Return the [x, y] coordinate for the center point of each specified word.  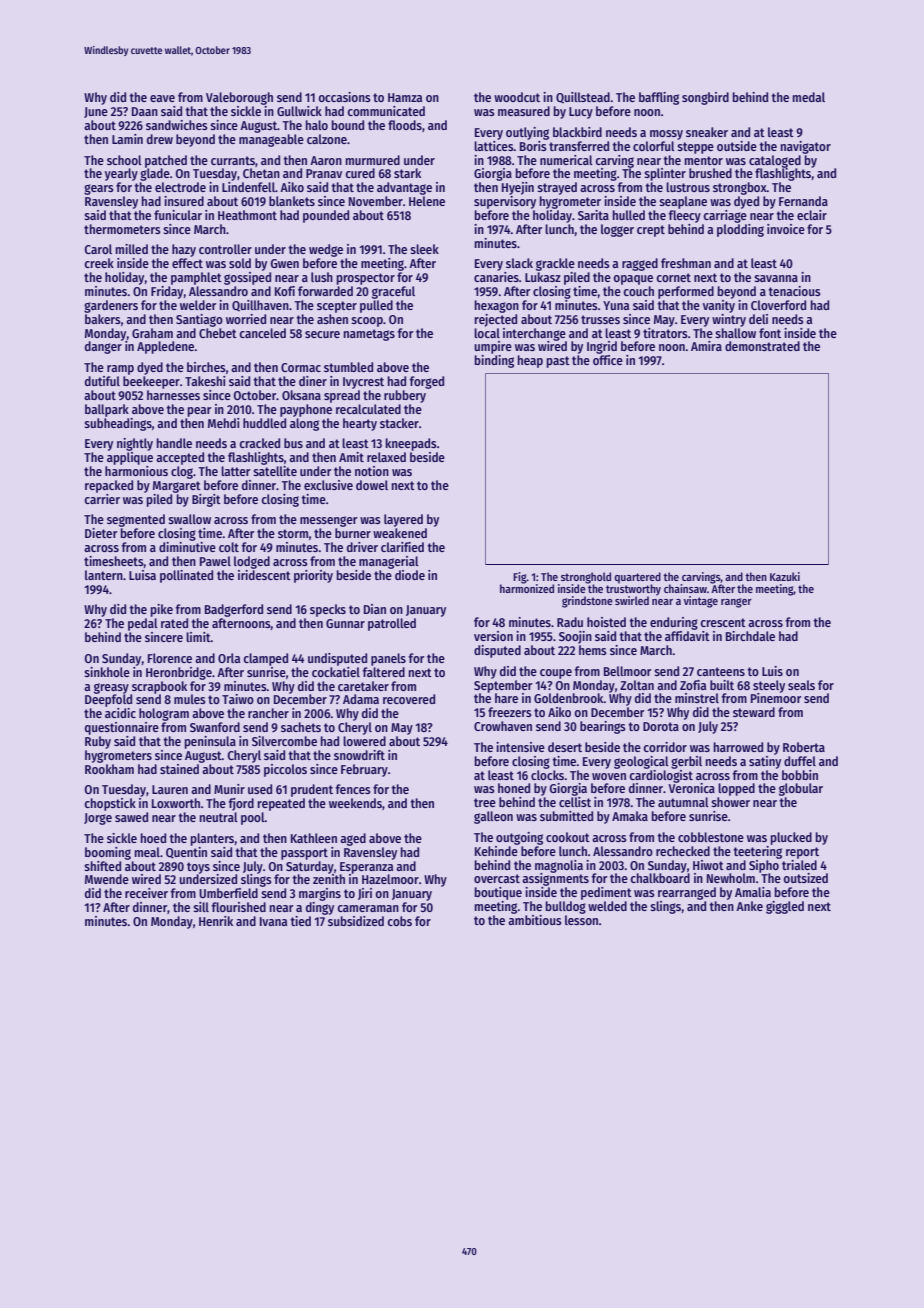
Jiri [365, 894]
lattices [494, 146]
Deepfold [108, 700]
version [493, 636]
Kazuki [785, 576]
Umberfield [228, 893]
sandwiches [177, 125]
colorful [654, 146]
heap [530, 361]
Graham [152, 333]
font [770, 333]
